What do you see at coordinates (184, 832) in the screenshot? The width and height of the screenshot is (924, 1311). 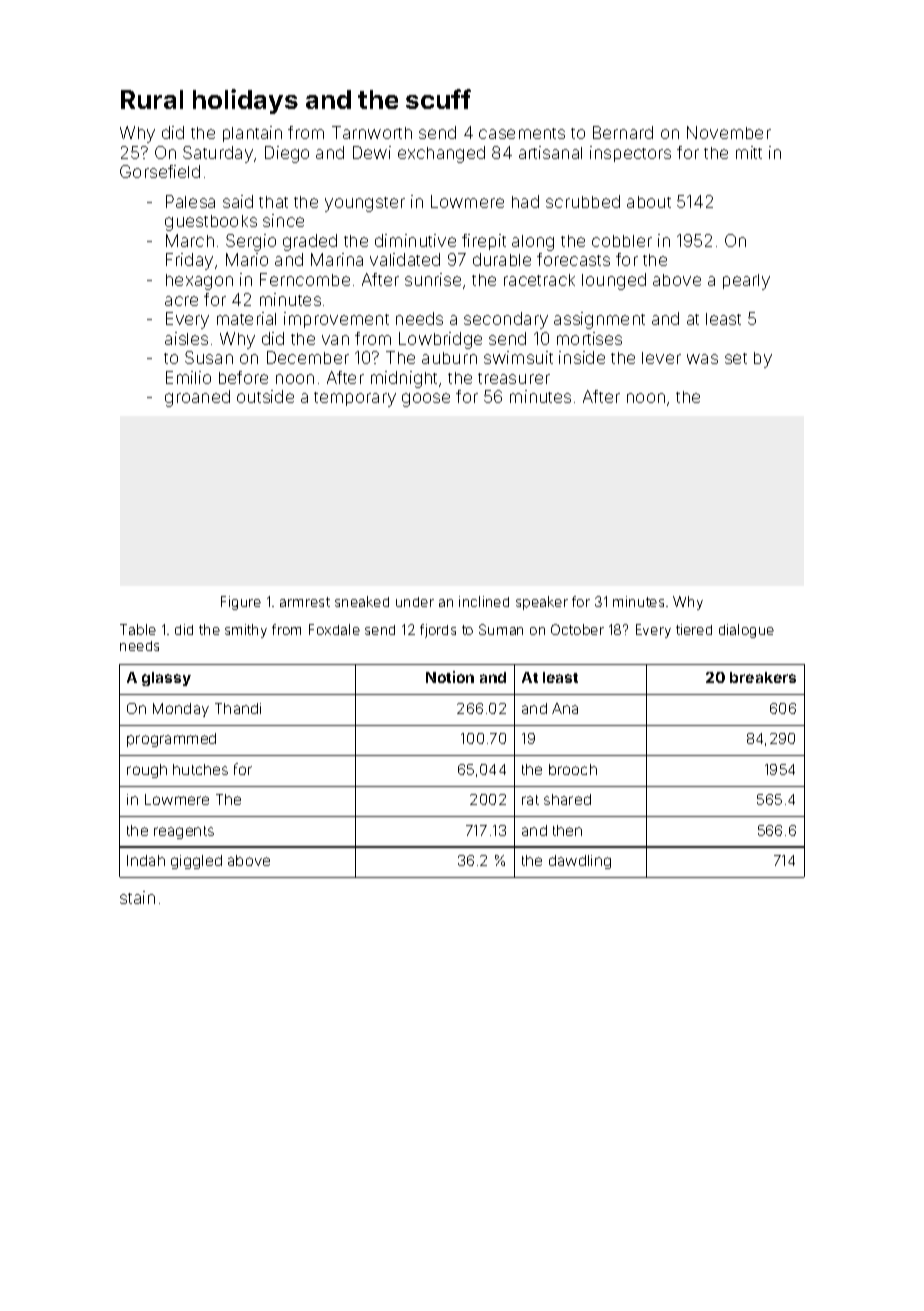 I see `reagents` at bounding box center [184, 832].
